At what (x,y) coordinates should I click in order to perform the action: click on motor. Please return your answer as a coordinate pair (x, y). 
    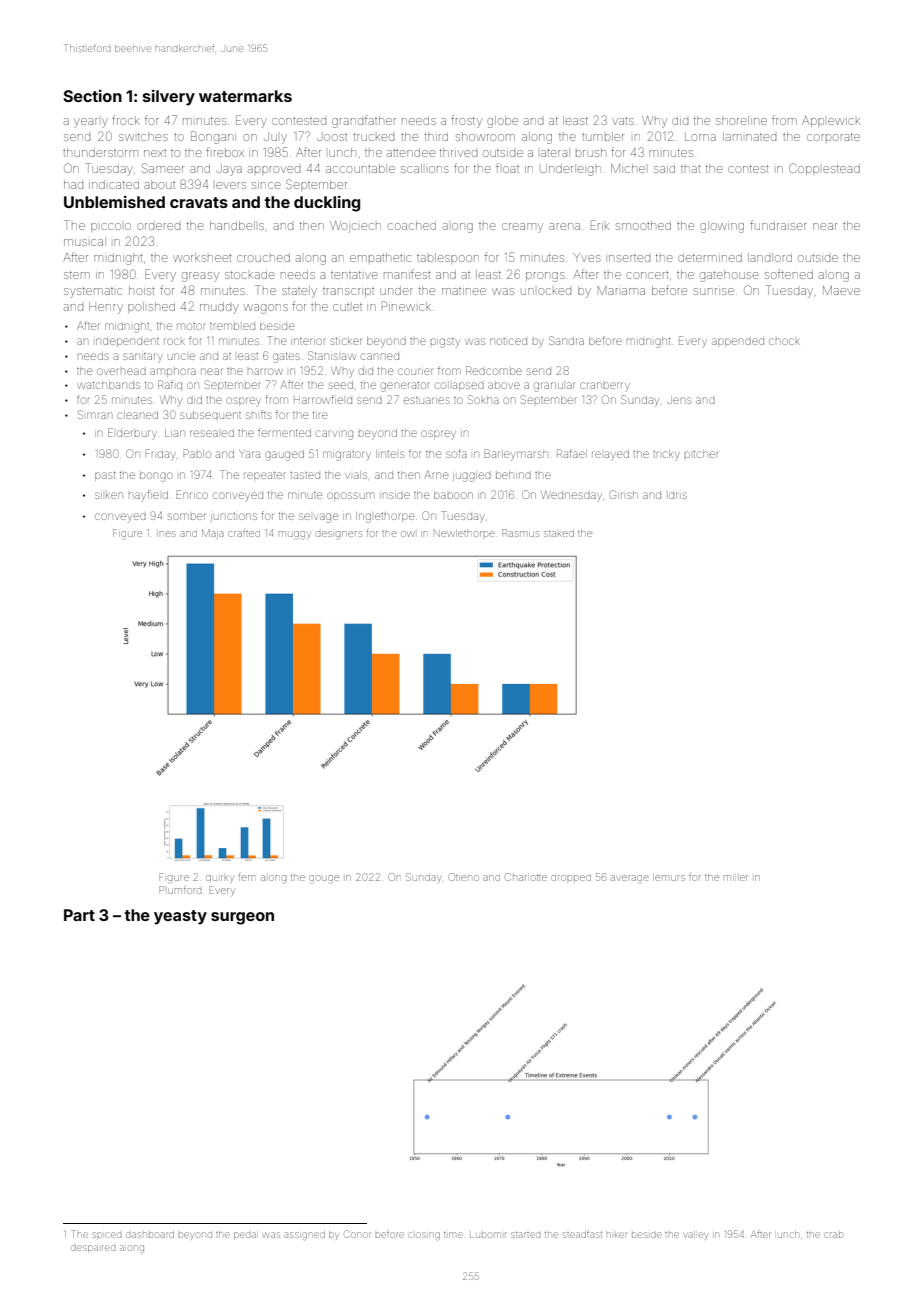
    Looking at the image, I should click on (191, 326).
